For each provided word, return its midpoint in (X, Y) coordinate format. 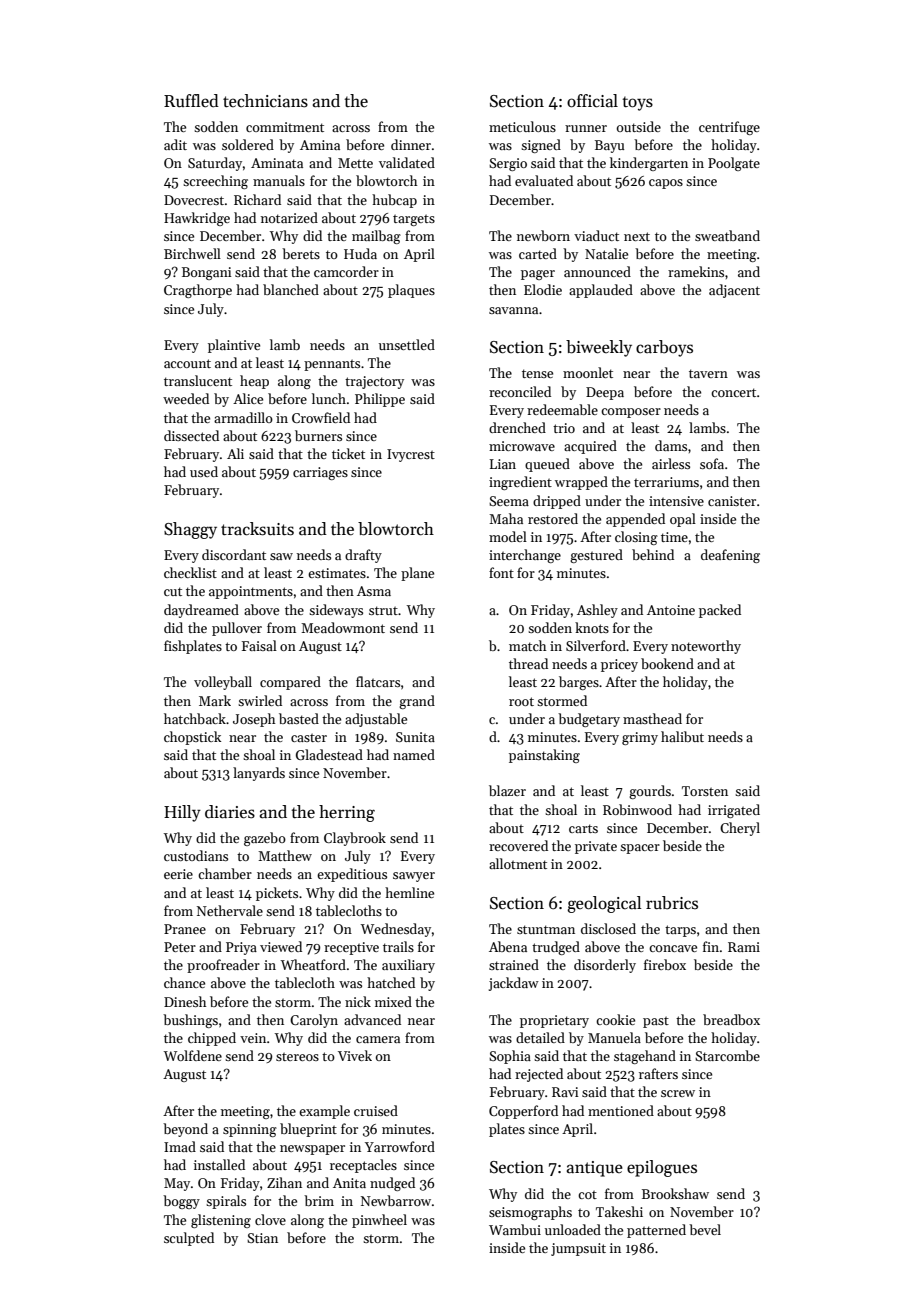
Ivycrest (411, 455)
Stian (262, 1238)
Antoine (671, 610)
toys (637, 103)
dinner (411, 144)
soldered (248, 144)
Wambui (515, 1229)
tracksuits (257, 529)
